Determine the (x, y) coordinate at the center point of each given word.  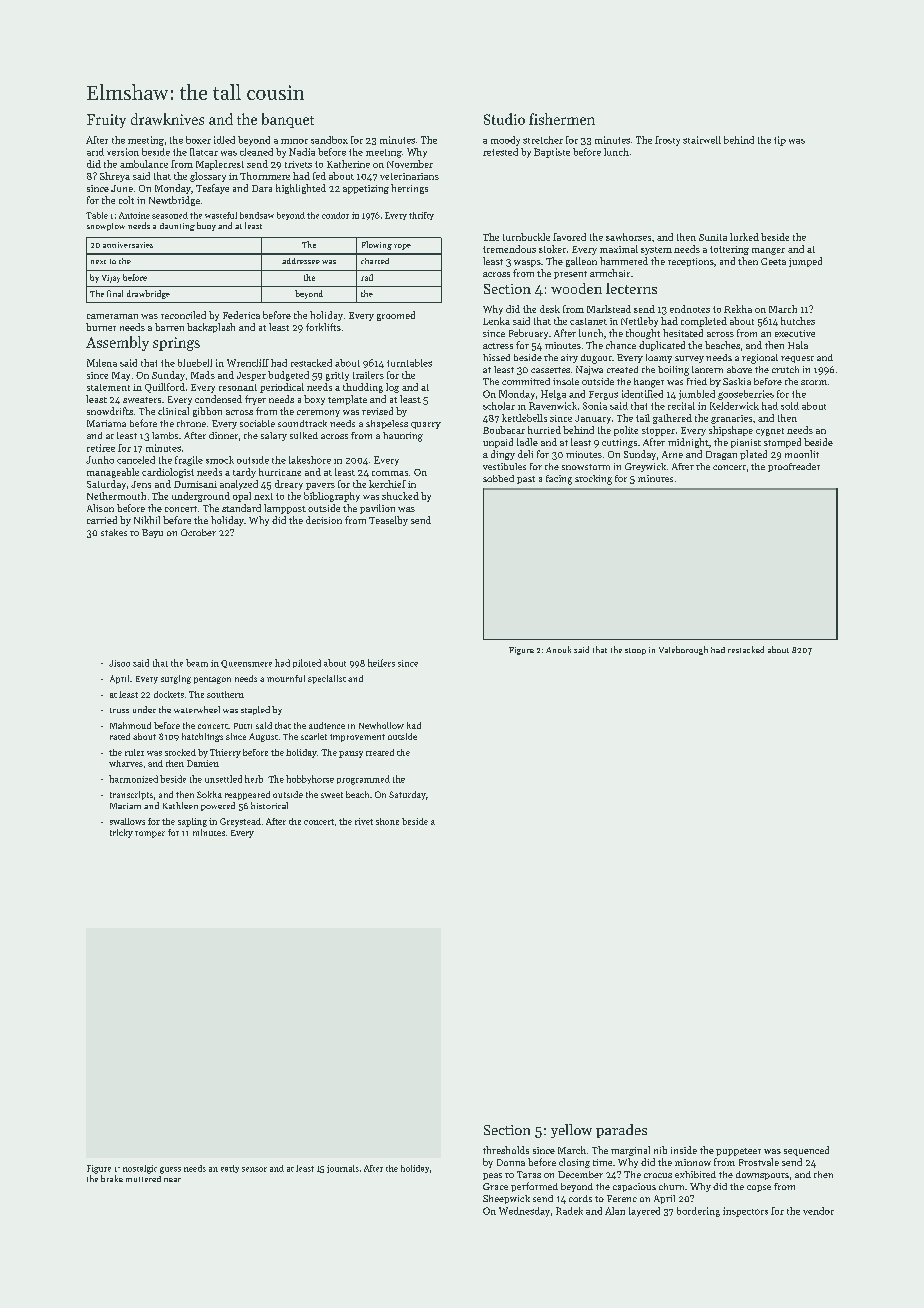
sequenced (806, 1151)
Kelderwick (734, 406)
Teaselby (388, 521)
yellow (571, 1131)
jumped (805, 262)
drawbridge (148, 294)
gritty (337, 376)
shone (387, 821)
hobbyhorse (310, 779)
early (230, 1169)
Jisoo (119, 663)
